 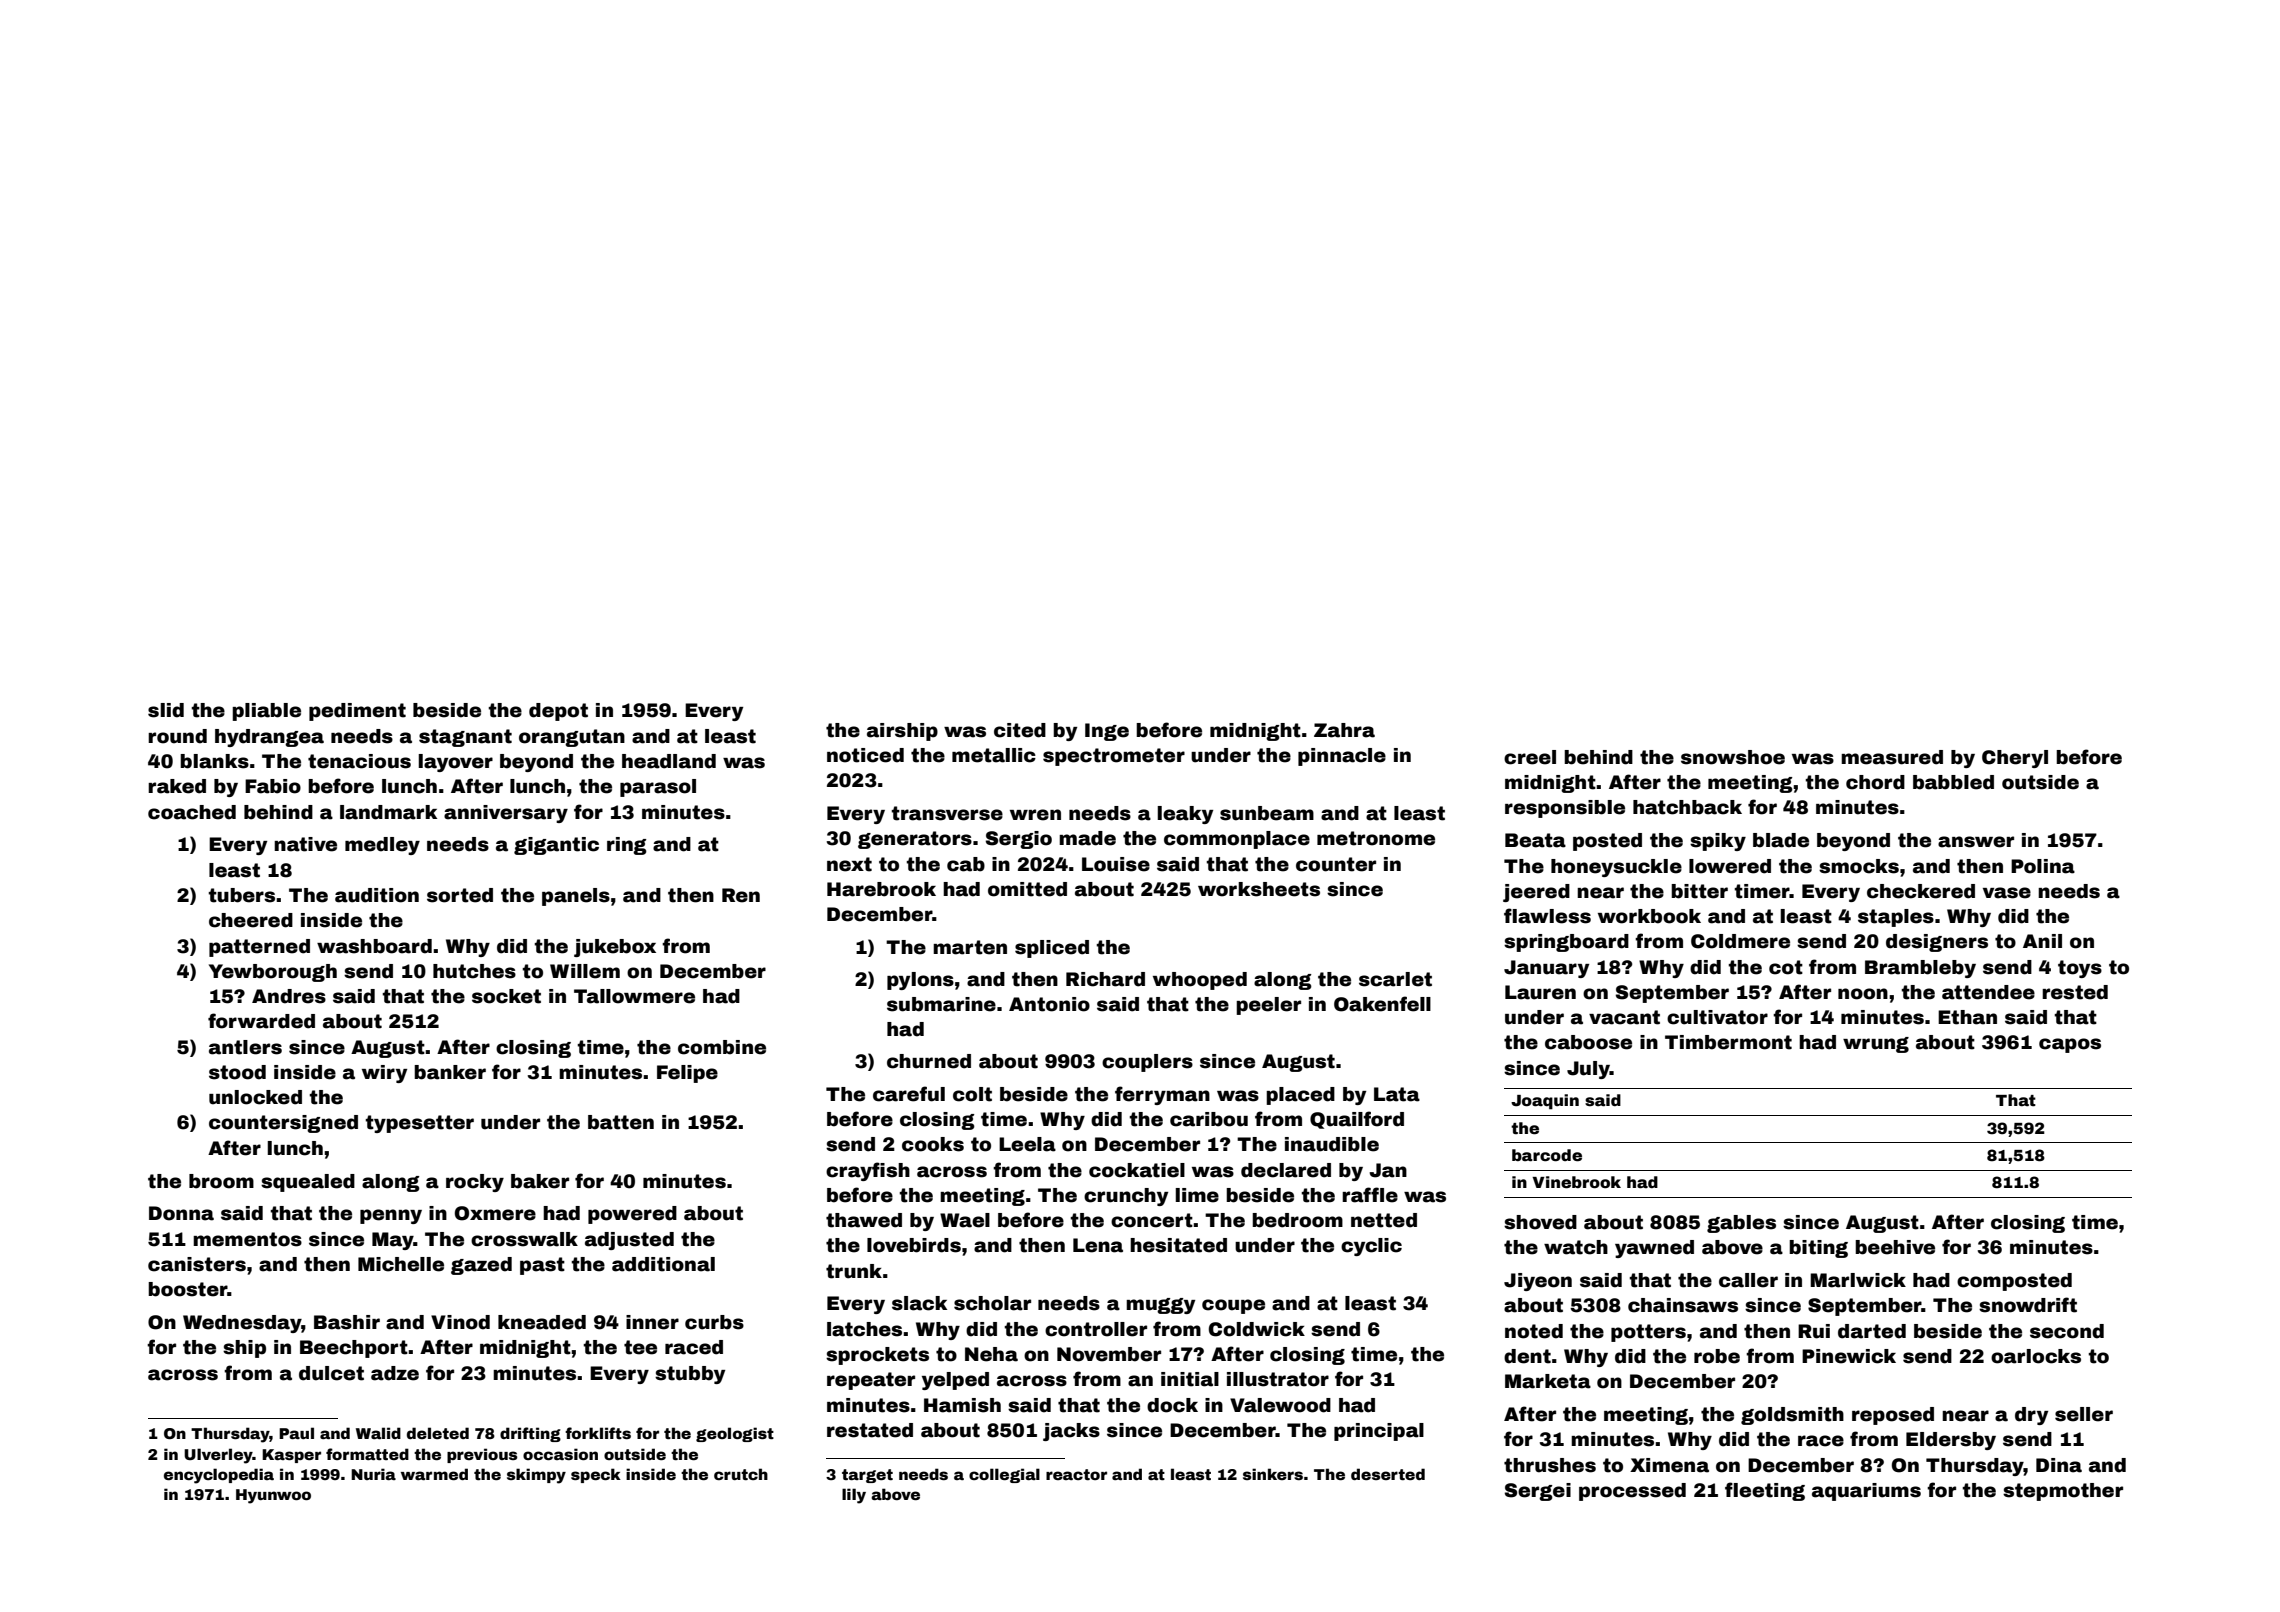 I want to click on rocky, so click(x=475, y=1183).
